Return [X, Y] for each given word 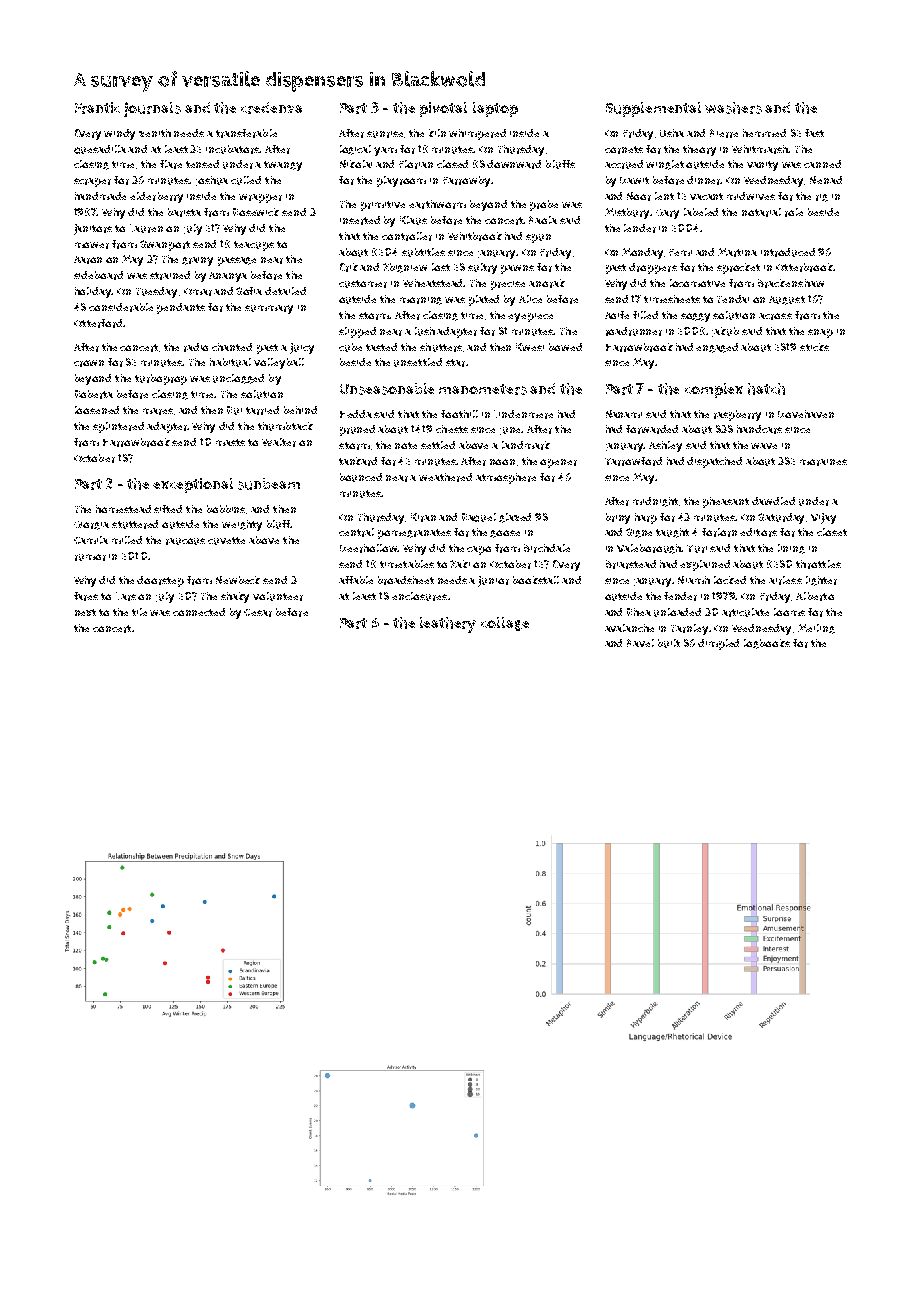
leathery [448, 625]
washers [733, 108]
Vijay [823, 518]
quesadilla [100, 149]
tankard [358, 461]
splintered [118, 427]
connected [199, 612]
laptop [495, 109]
